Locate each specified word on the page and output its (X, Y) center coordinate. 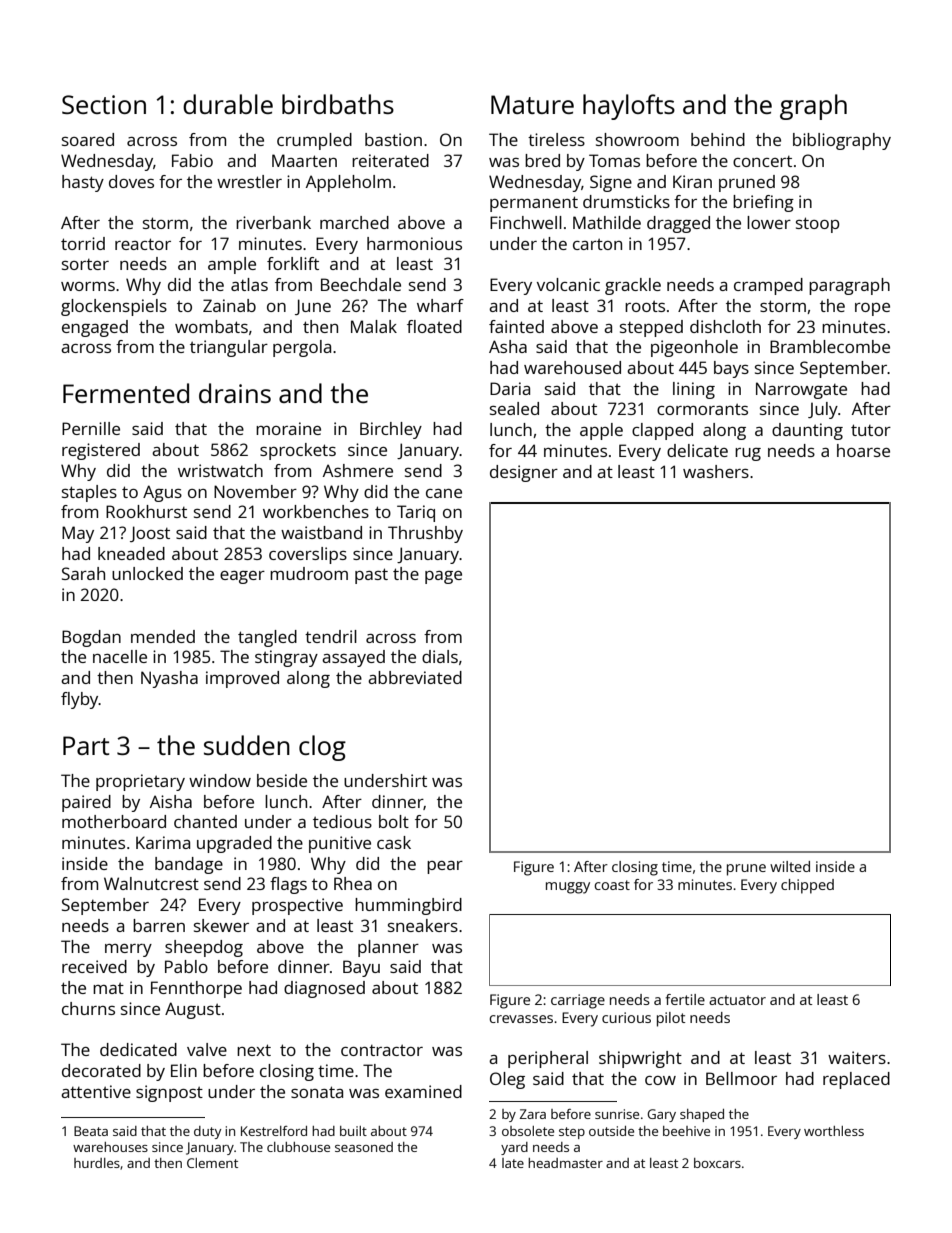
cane (444, 493)
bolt (394, 821)
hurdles (97, 1163)
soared (88, 139)
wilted (790, 866)
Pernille (91, 428)
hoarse (863, 450)
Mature (532, 104)
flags (288, 885)
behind (718, 139)
